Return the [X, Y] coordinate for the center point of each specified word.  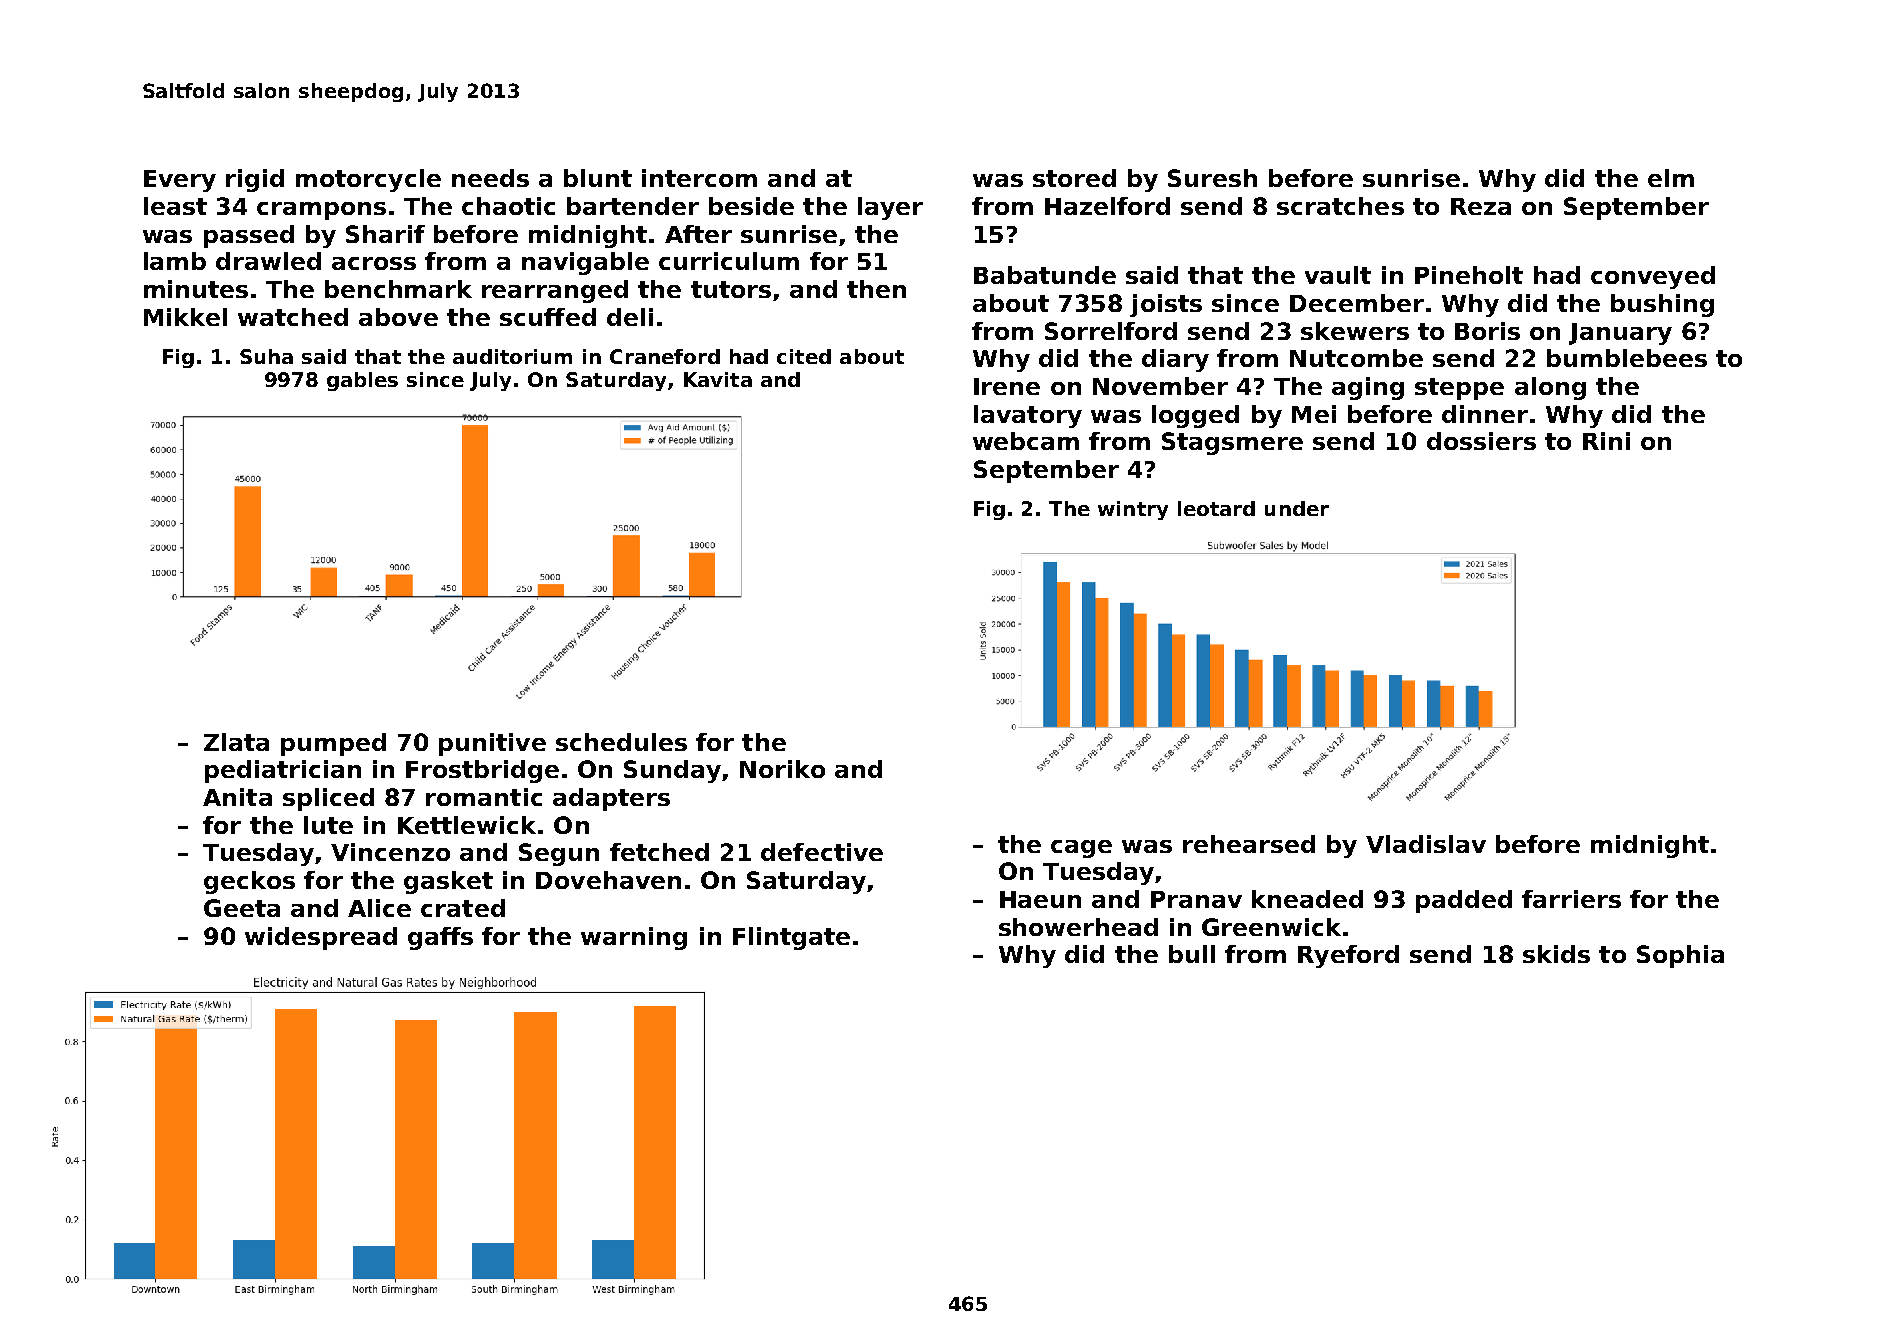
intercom [699, 178]
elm [1671, 178]
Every [180, 181]
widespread [321, 938]
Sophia [1680, 956]
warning [634, 938]
